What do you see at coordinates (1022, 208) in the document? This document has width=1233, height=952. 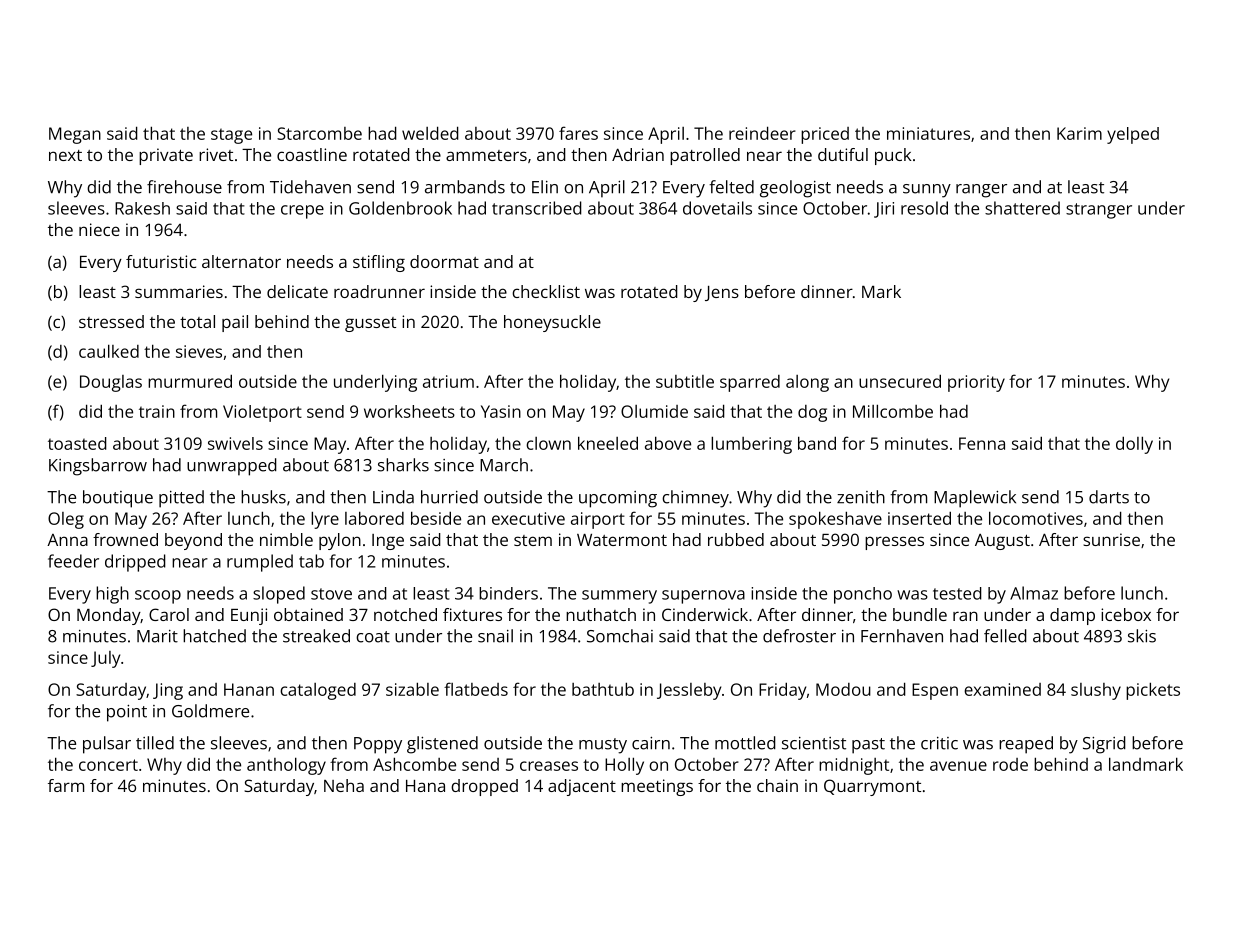 I see `shattered` at bounding box center [1022, 208].
